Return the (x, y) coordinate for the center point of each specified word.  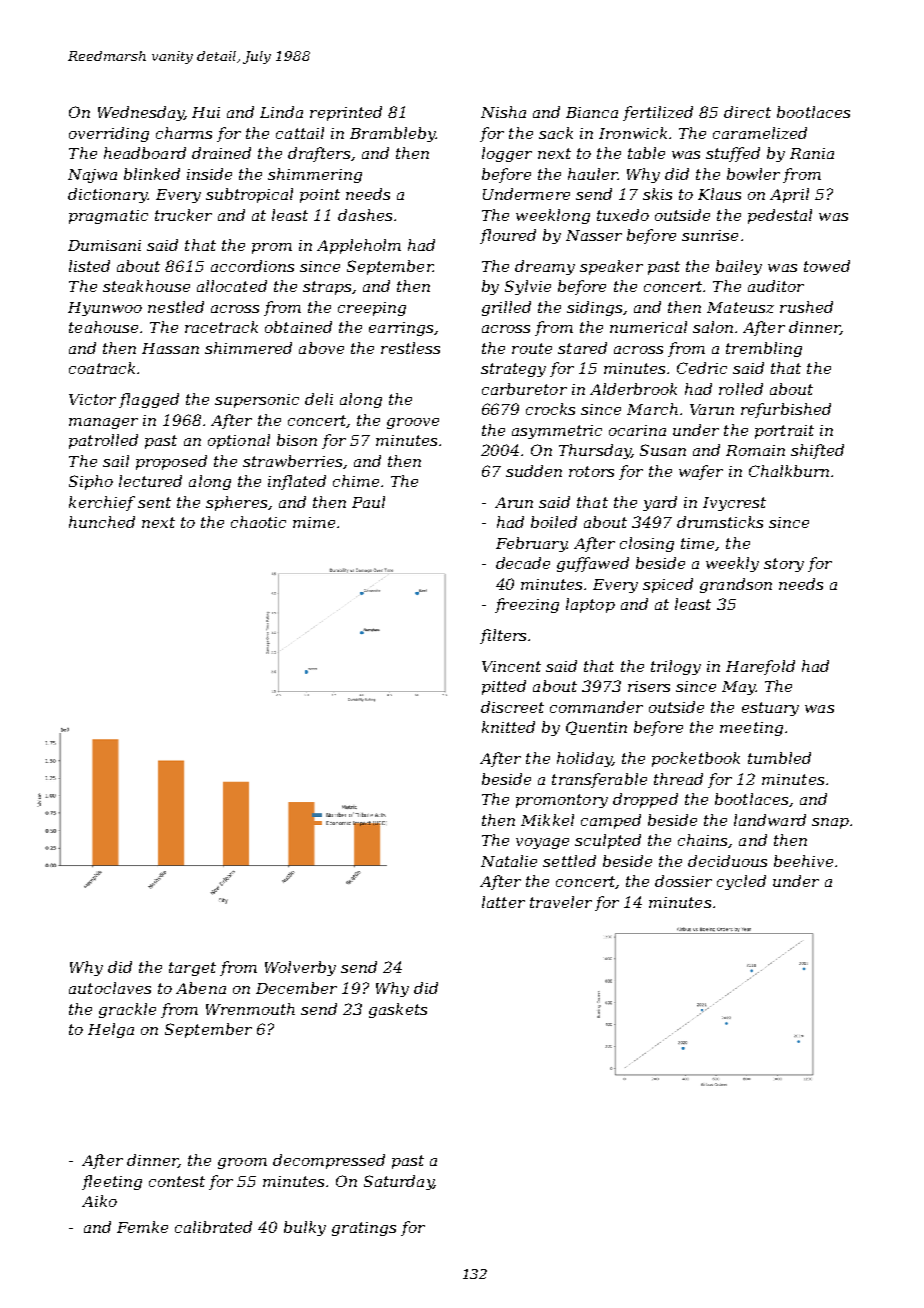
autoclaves (110, 988)
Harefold (760, 667)
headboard (145, 153)
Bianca (592, 112)
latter (503, 902)
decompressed (329, 1161)
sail (116, 461)
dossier (683, 881)
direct (747, 112)
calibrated (213, 1227)
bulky (305, 1228)
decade (523, 563)
